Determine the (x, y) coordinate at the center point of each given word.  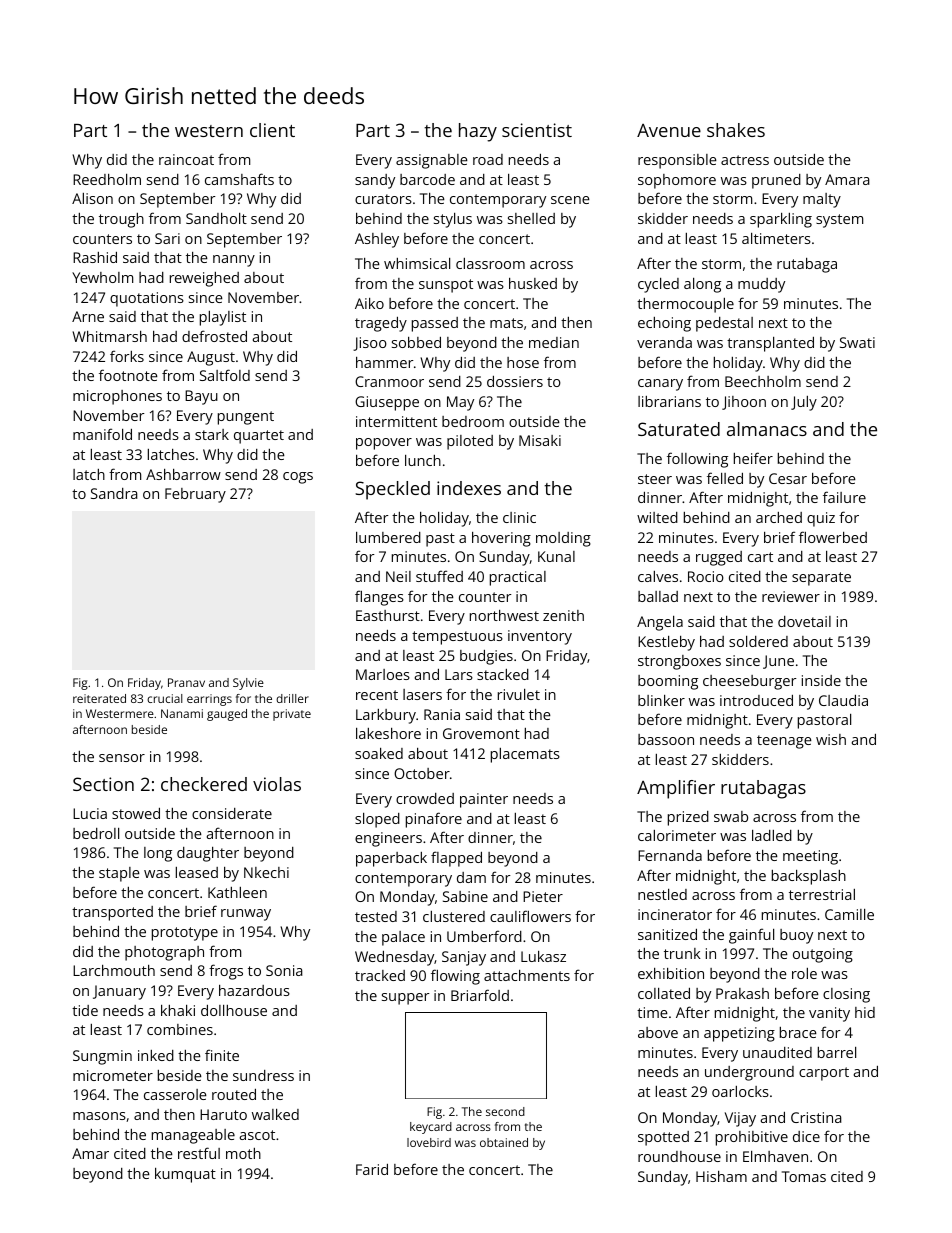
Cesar (788, 478)
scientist (537, 130)
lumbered (388, 537)
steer (655, 479)
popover (384, 444)
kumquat (185, 1175)
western (209, 131)
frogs (226, 972)
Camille (849, 914)
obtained (504, 1142)
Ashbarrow (183, 474)
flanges (379, 598)
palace (403, 938)
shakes (736, 130)
